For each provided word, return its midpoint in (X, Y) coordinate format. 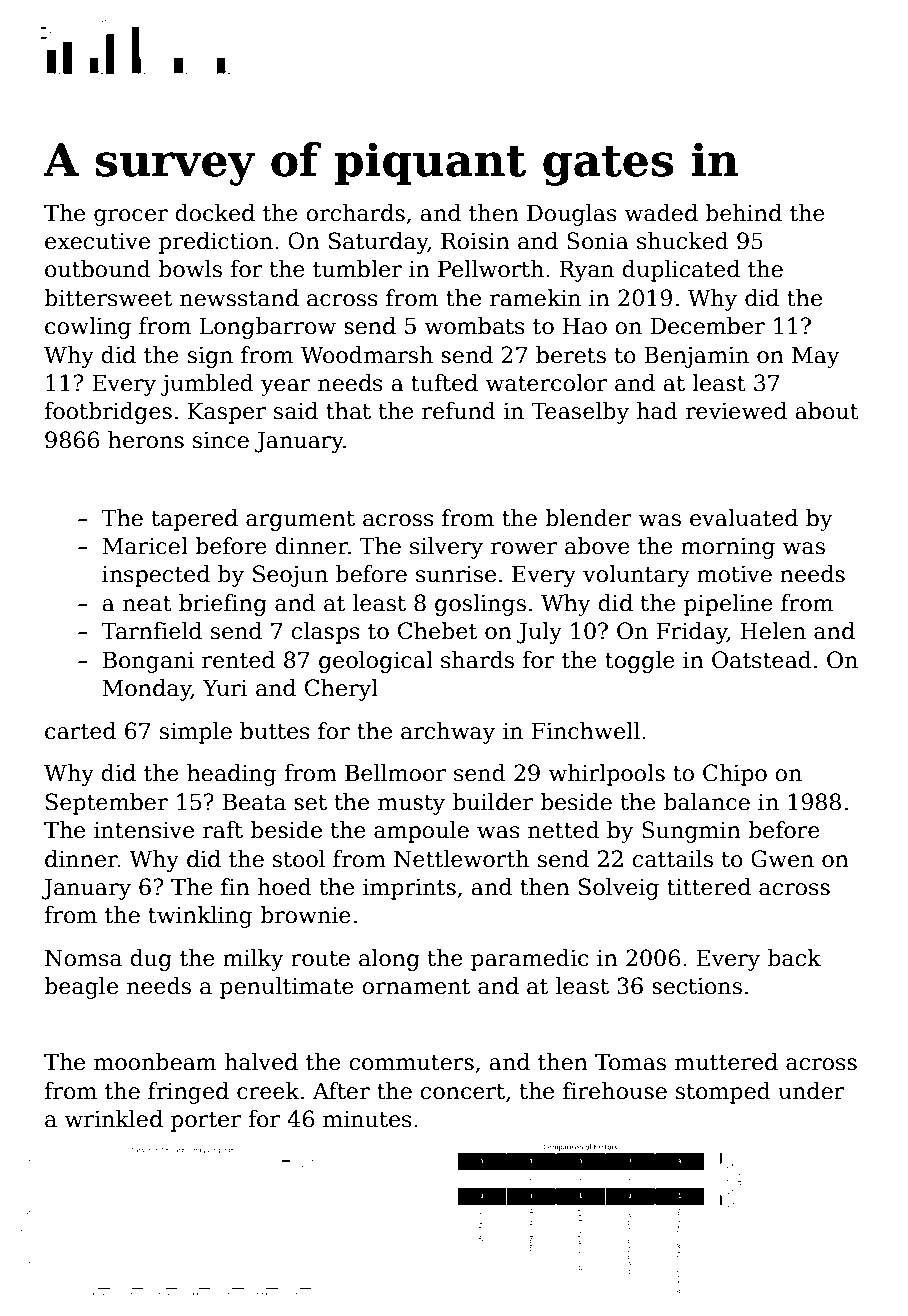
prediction (216, 243)
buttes (275, 731)
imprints (409, 889)
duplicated (681, 271)
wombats (475, 326)
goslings (480, 605)
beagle (81, 988)
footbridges (108, 413)
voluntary (636, 576)
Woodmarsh (367, 355)
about (827, 411)
